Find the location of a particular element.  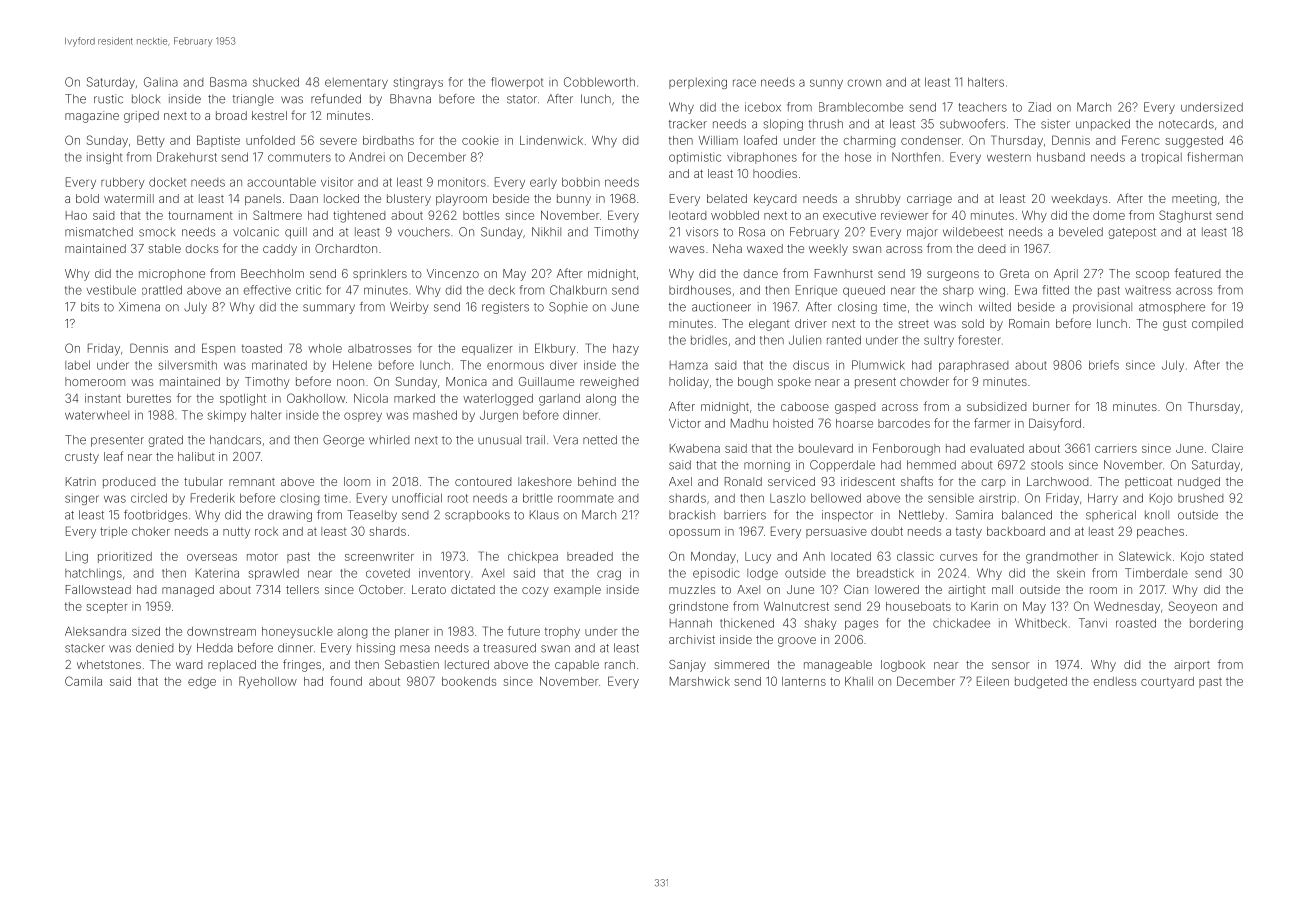

ward is located at coordinates (189, 664).
